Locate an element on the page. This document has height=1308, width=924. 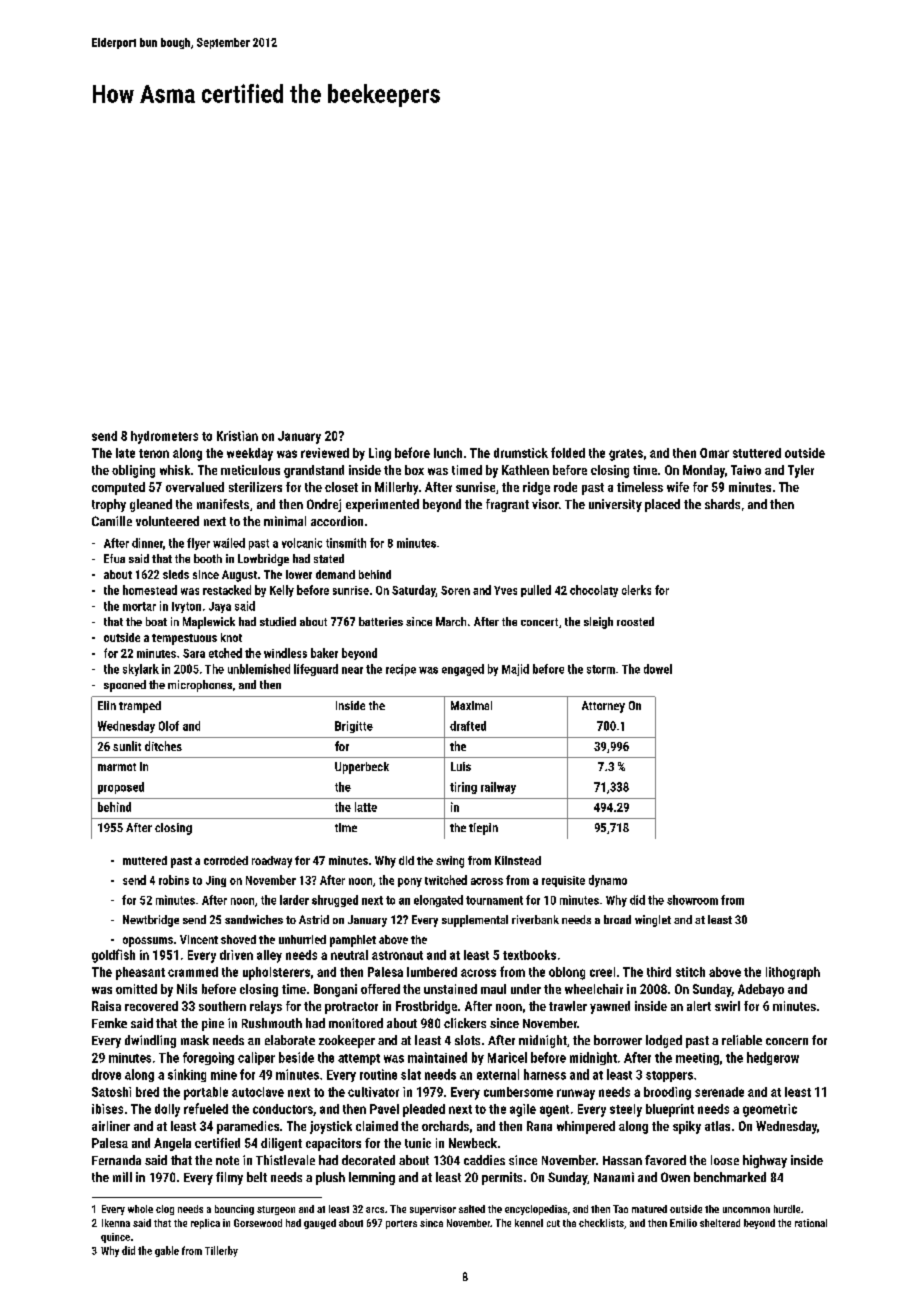
dinner is located at coordinates (147, 543).
